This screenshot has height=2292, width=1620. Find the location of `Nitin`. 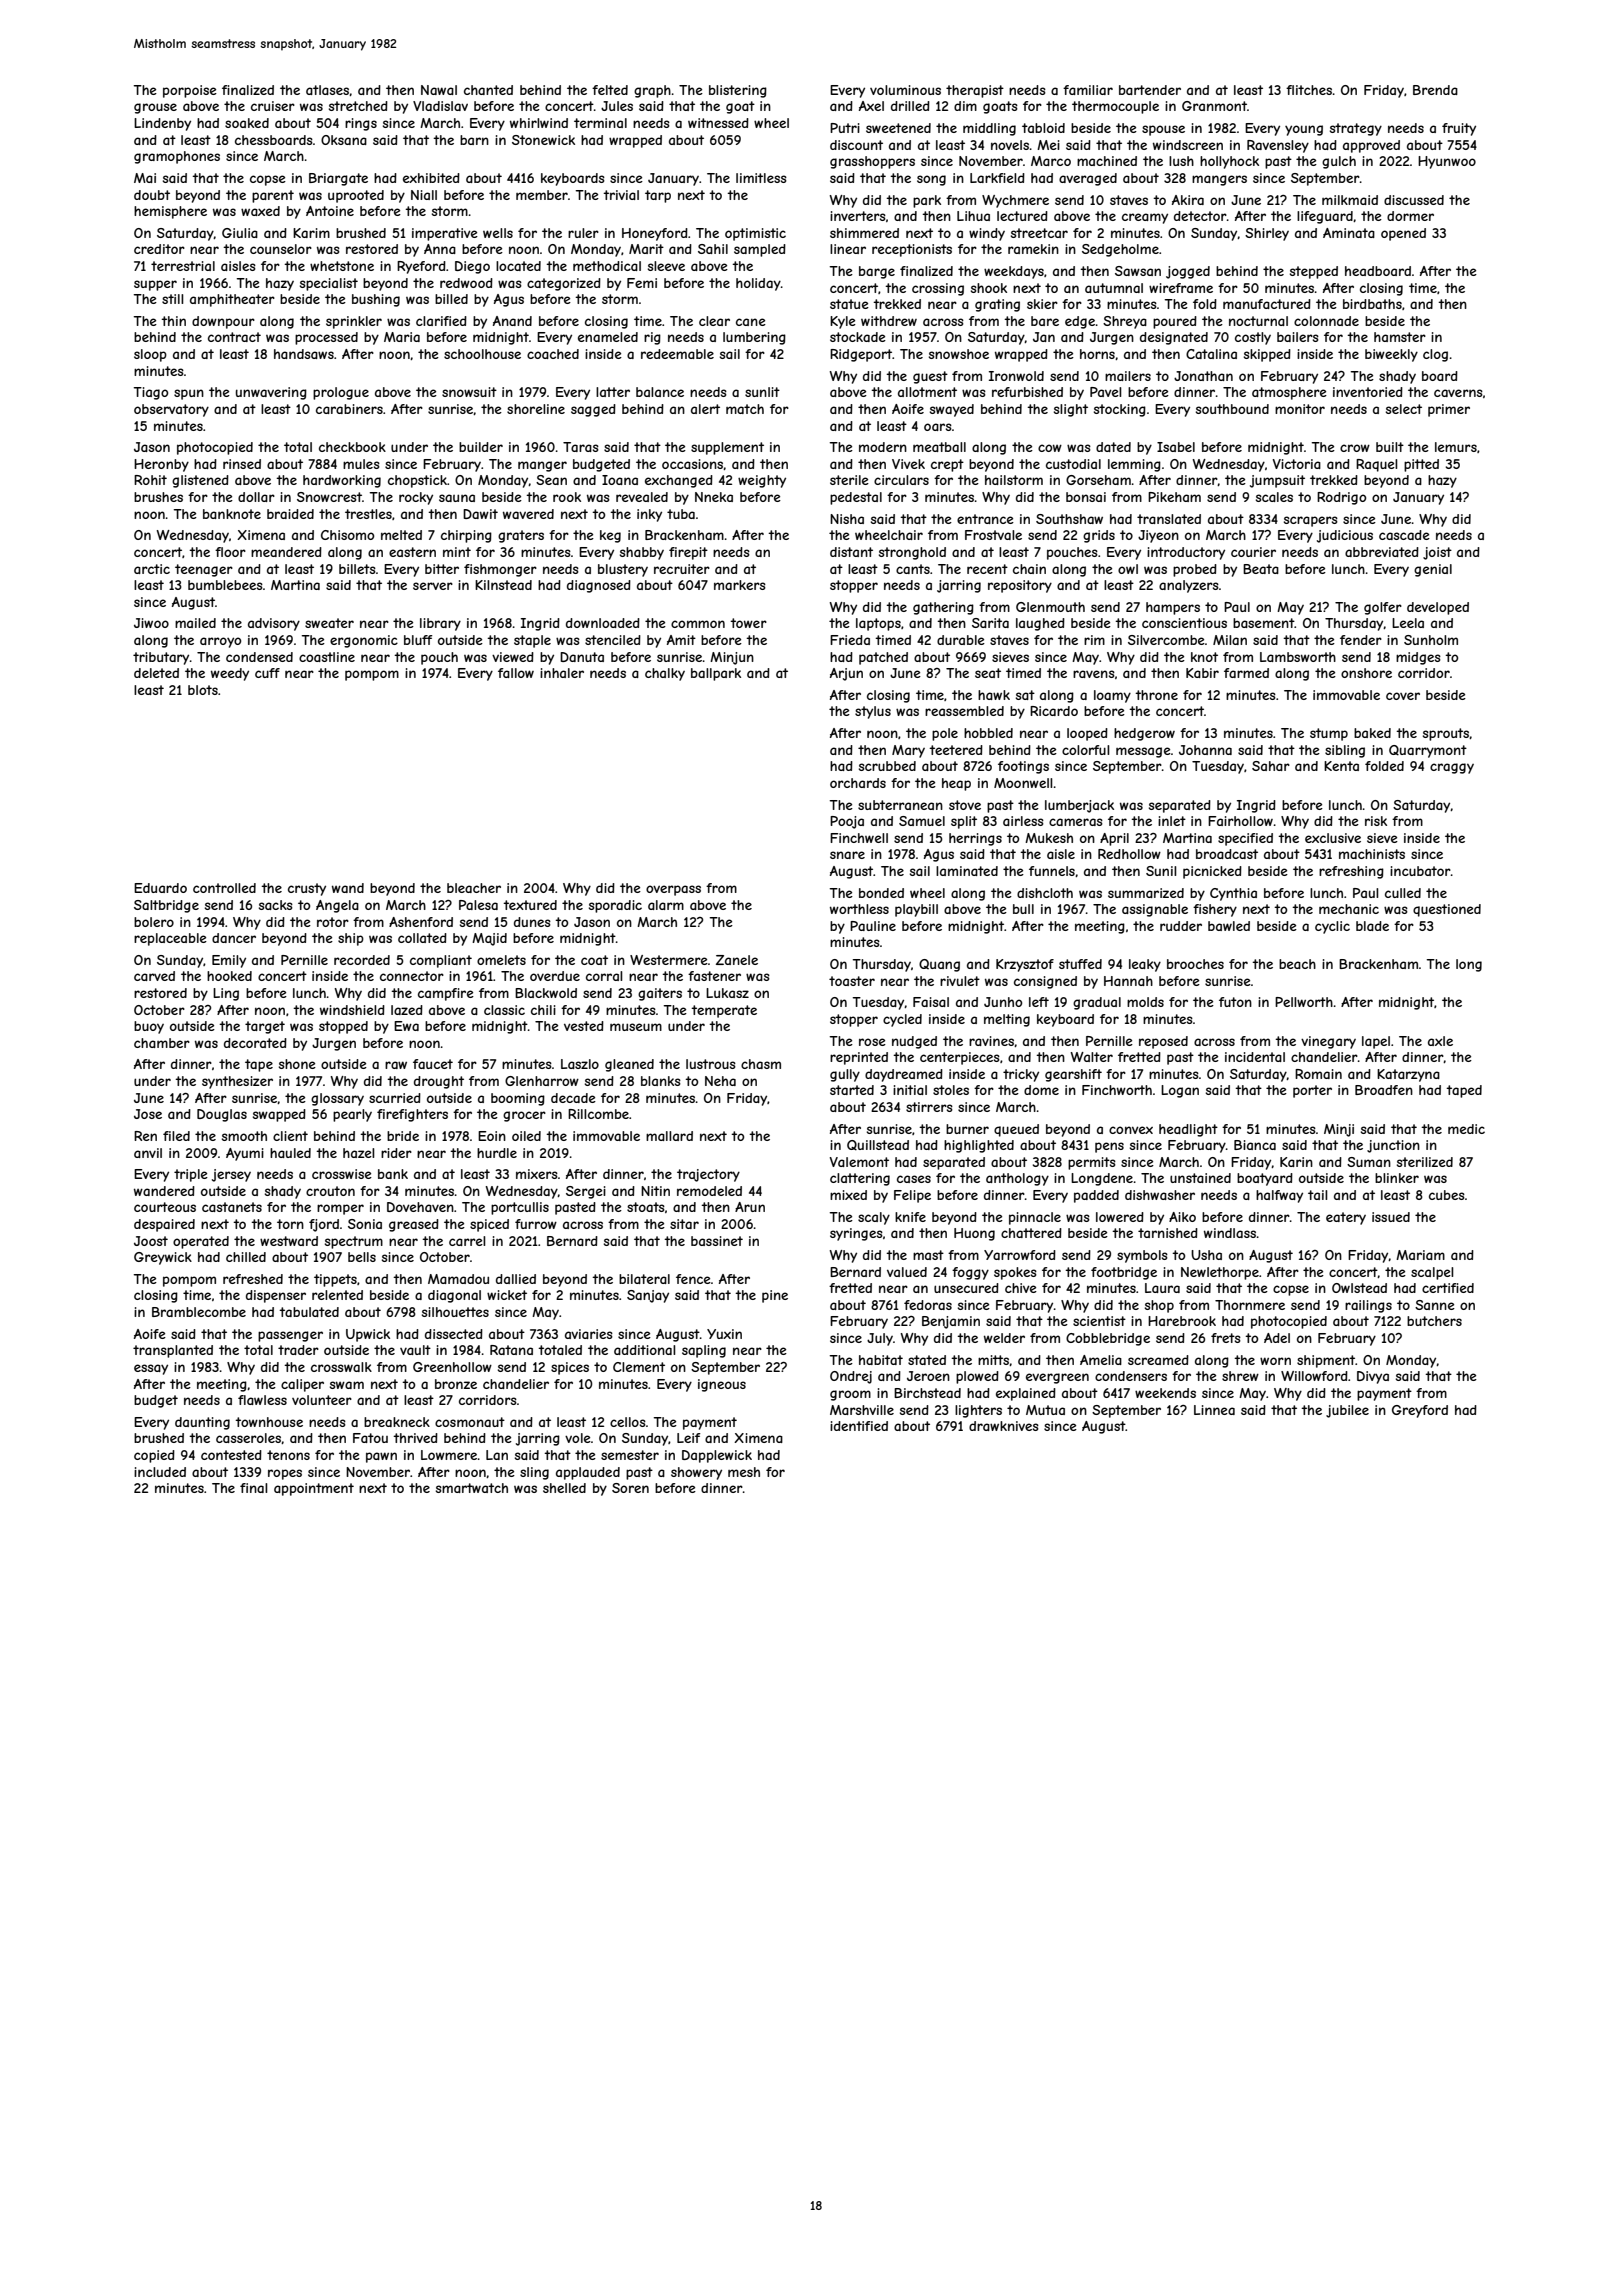

Nitin is located at coordinates (655, 1191).
